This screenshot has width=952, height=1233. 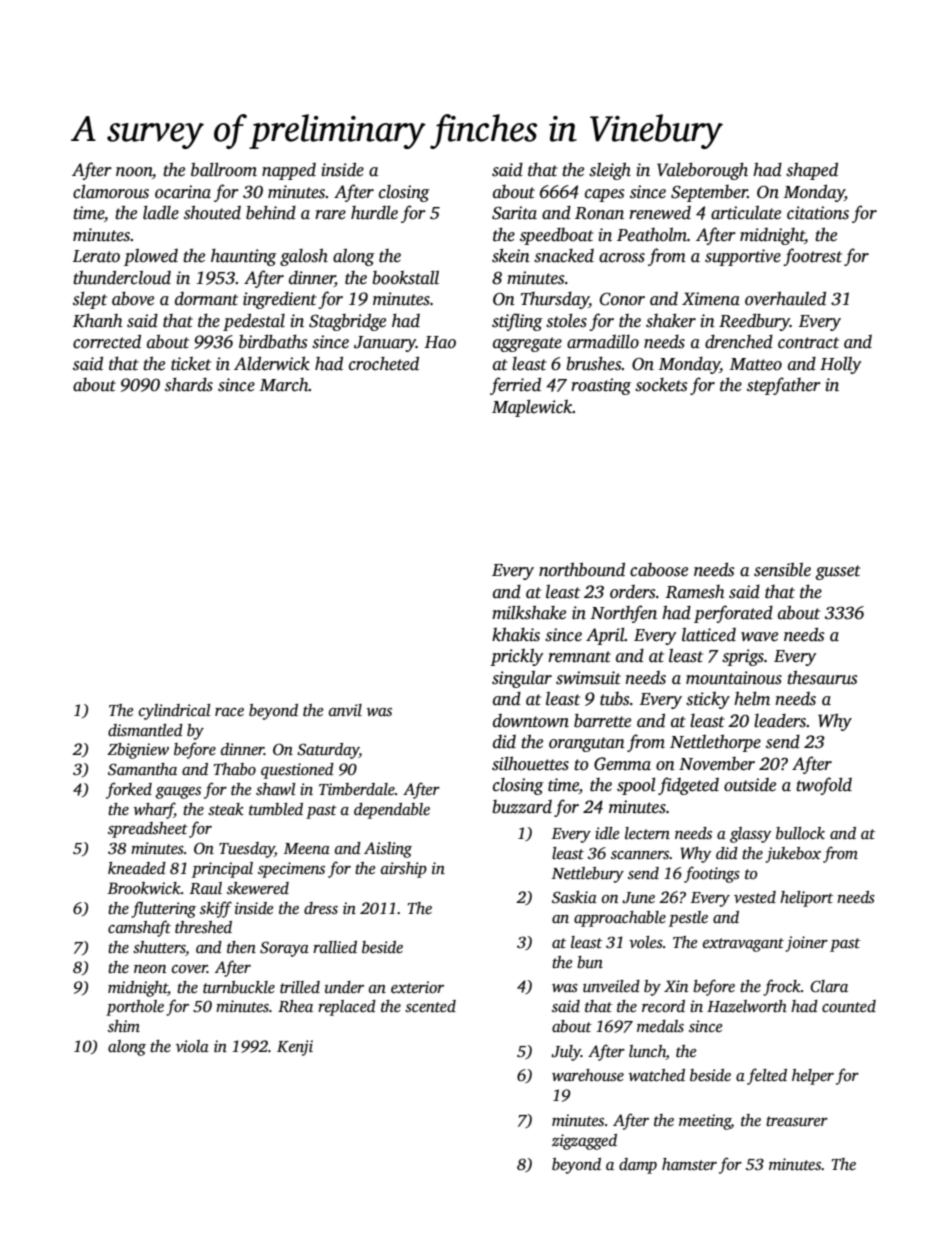 I want to click on spreadsheet, so click(x=148, y=830).
